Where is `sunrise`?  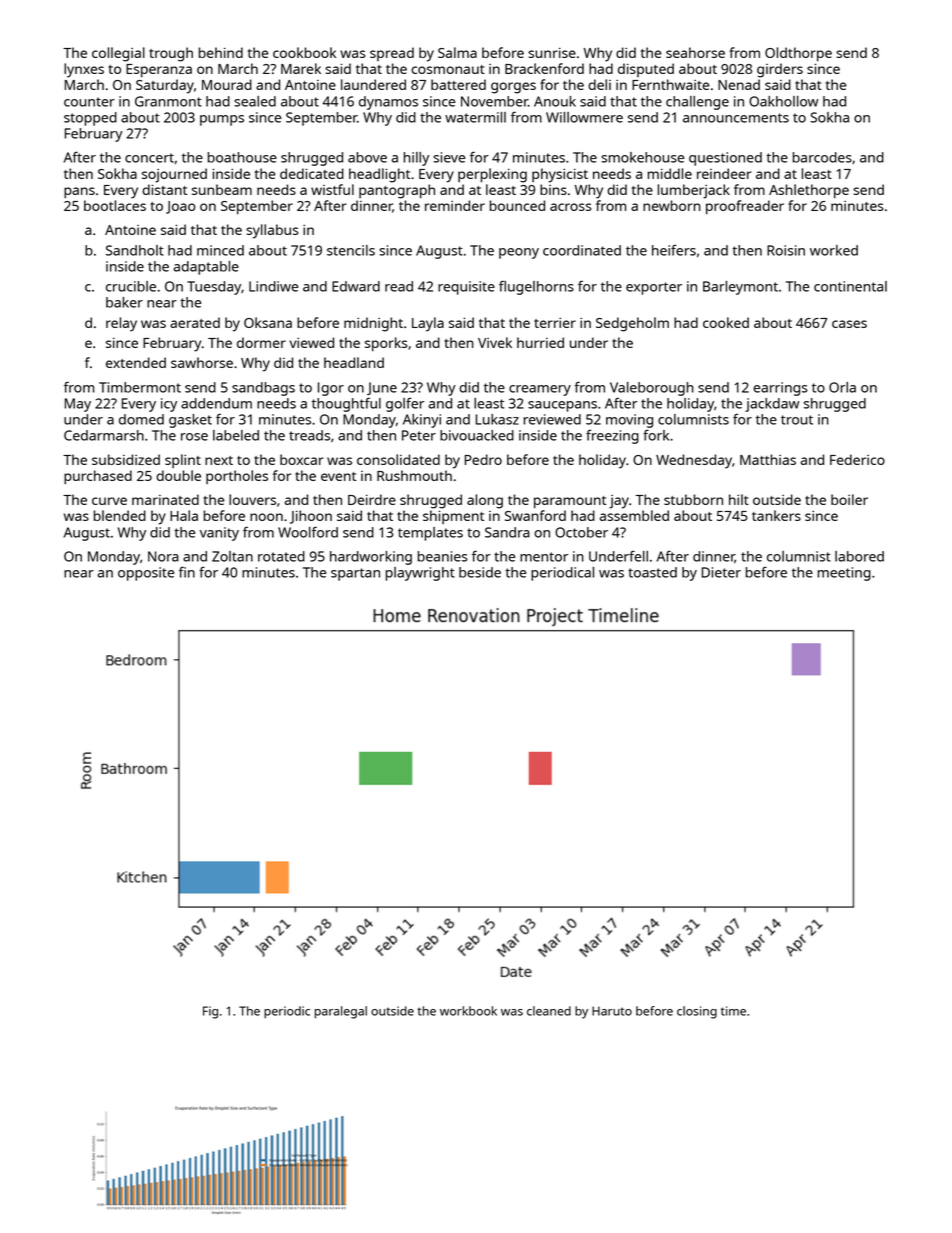
sunrise is located at coordinates (552, 53).
